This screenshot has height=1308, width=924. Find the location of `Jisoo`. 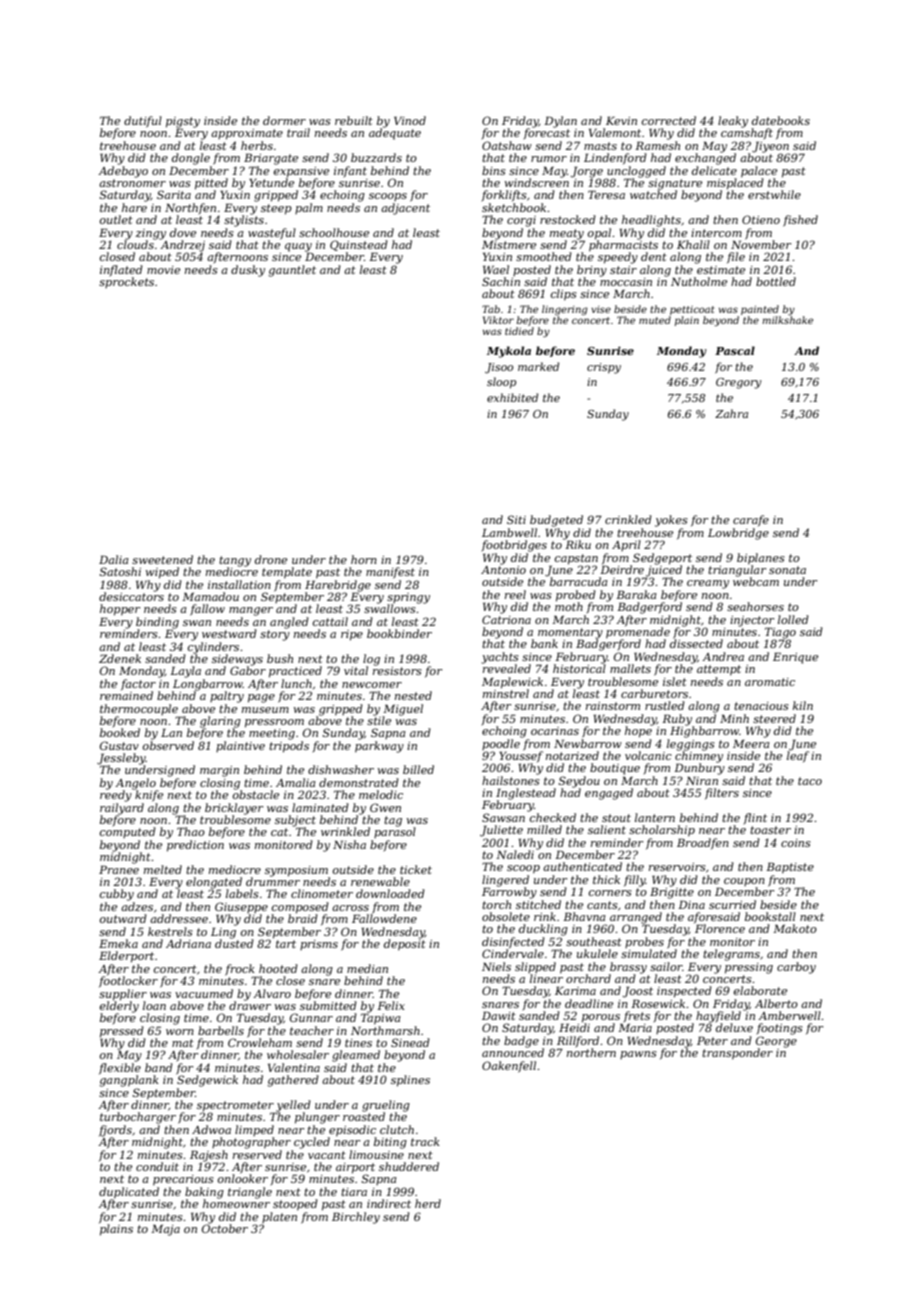

Jisoo is located at coordinates (499, 368).
